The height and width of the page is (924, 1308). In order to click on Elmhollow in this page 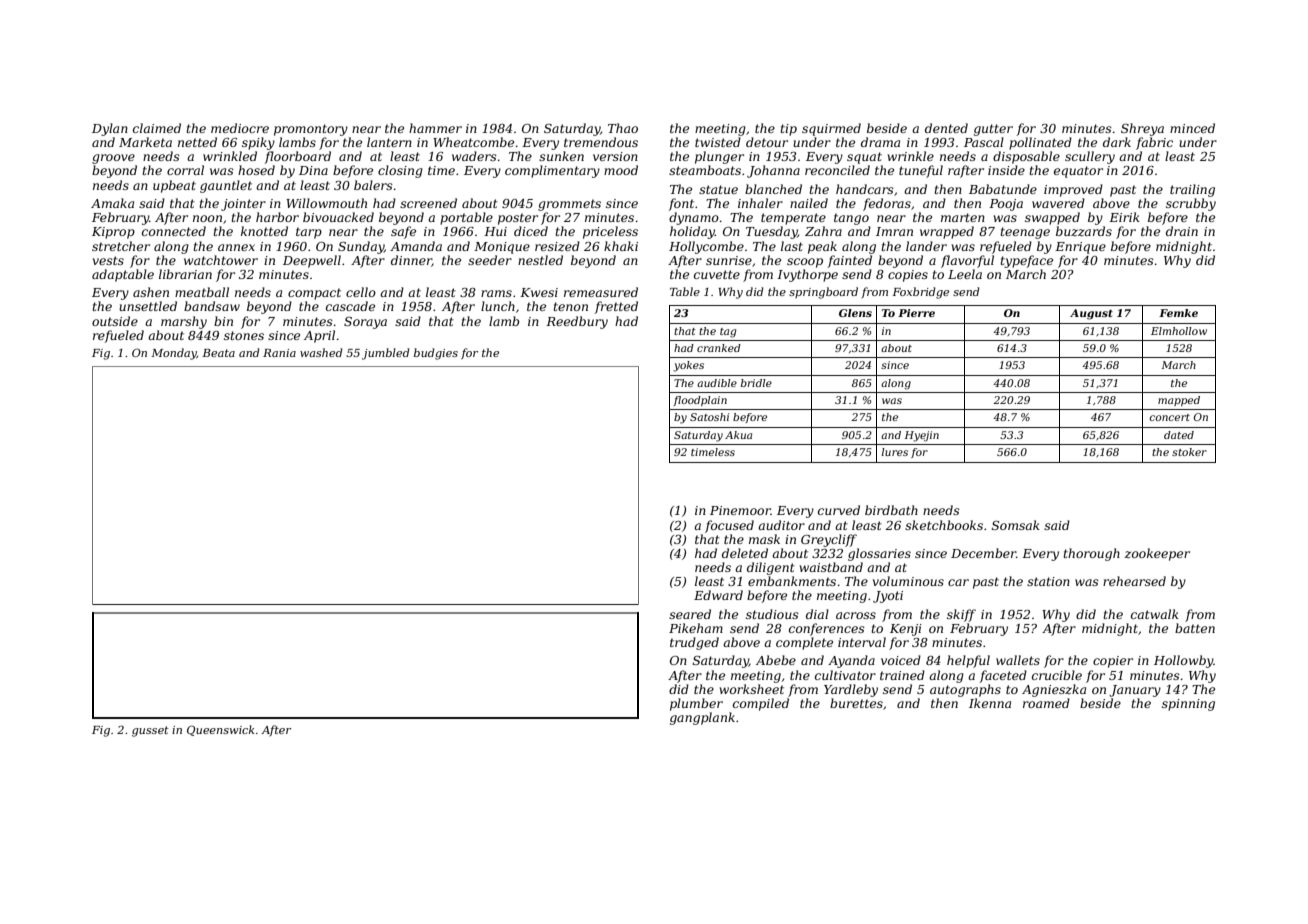, I will do `click(1179, 331)`.
